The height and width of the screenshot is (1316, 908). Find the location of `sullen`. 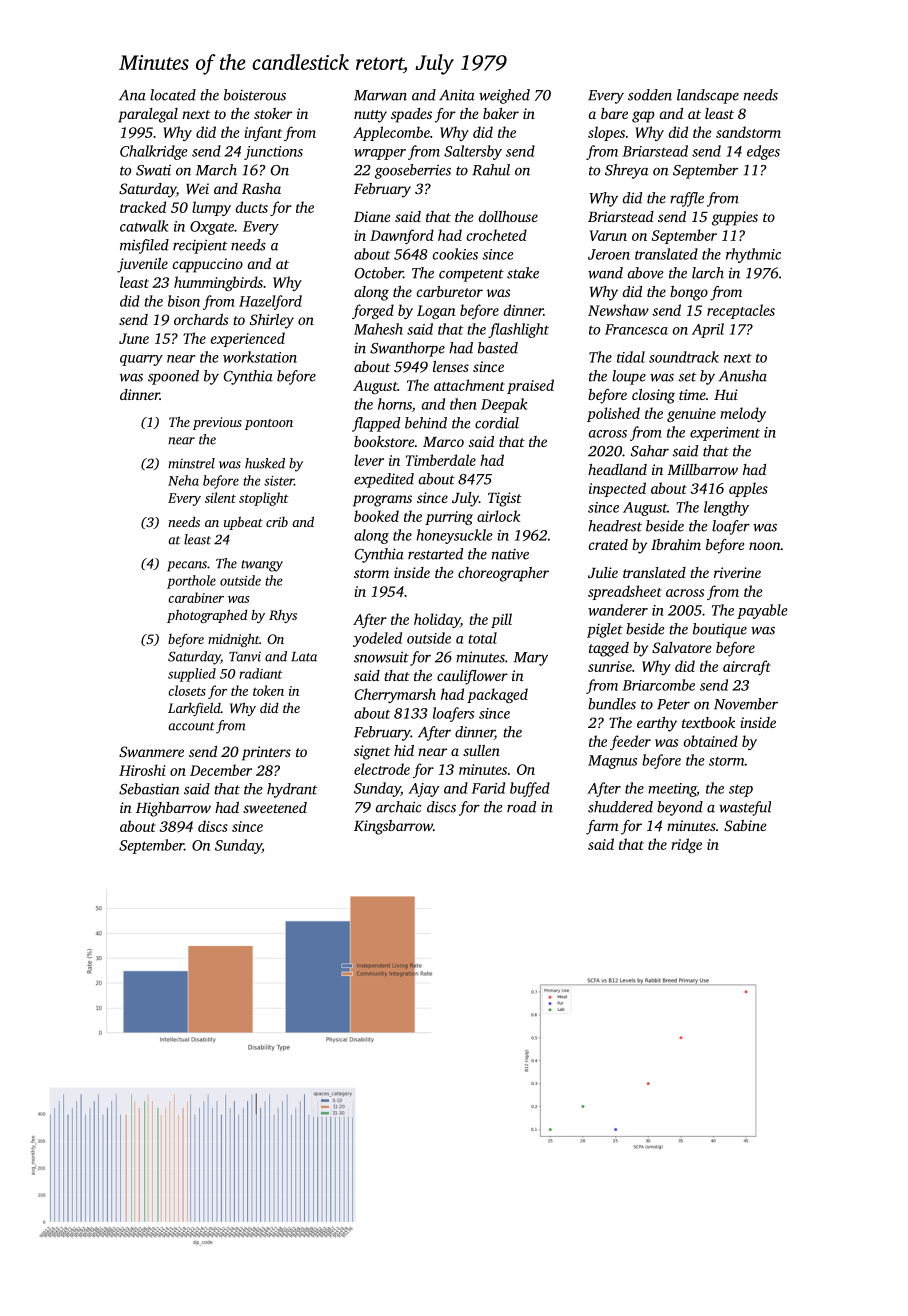

sullen is located at coordinates (481, 750).
